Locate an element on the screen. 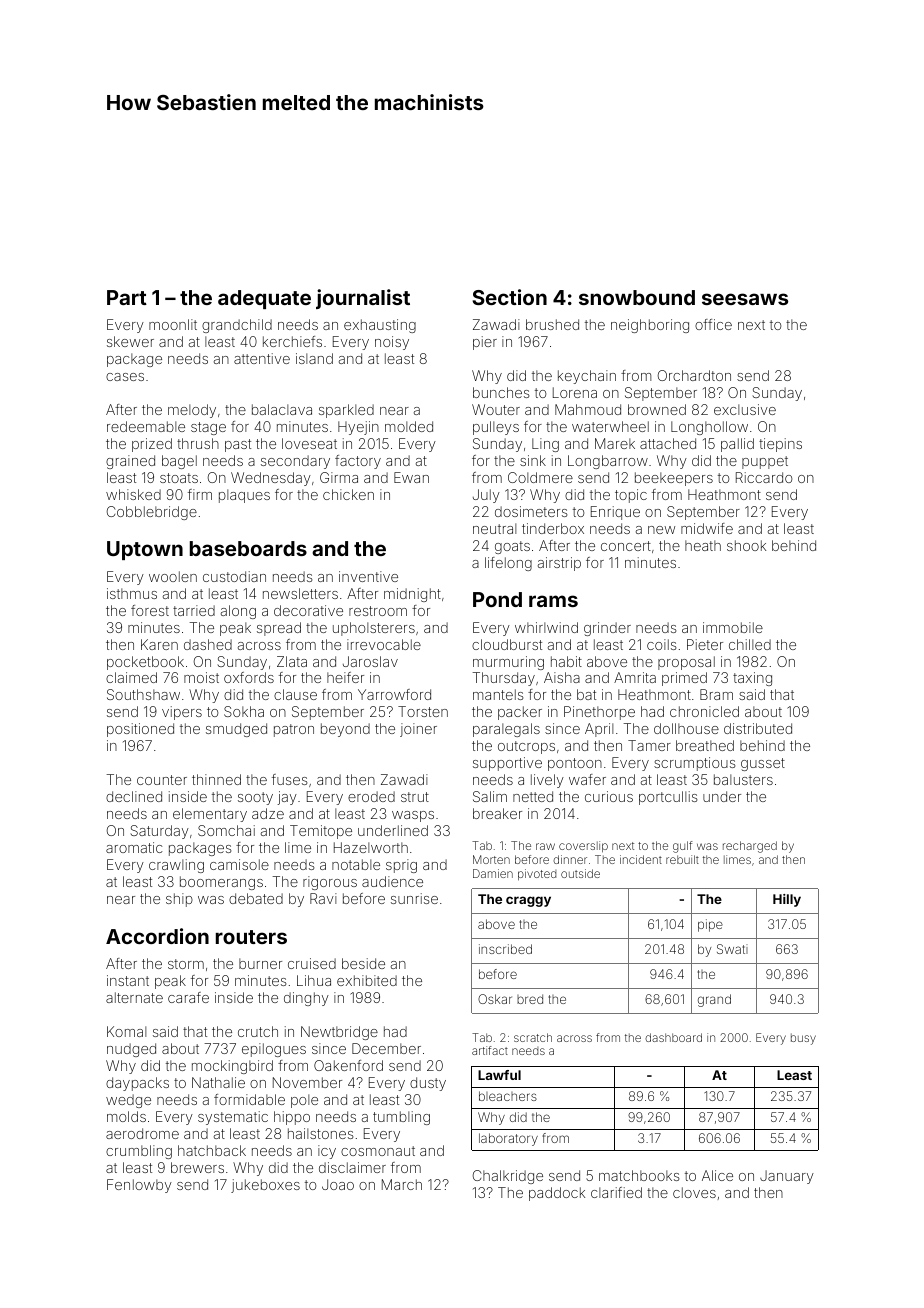  Section is located at coordinates (510, 297).
